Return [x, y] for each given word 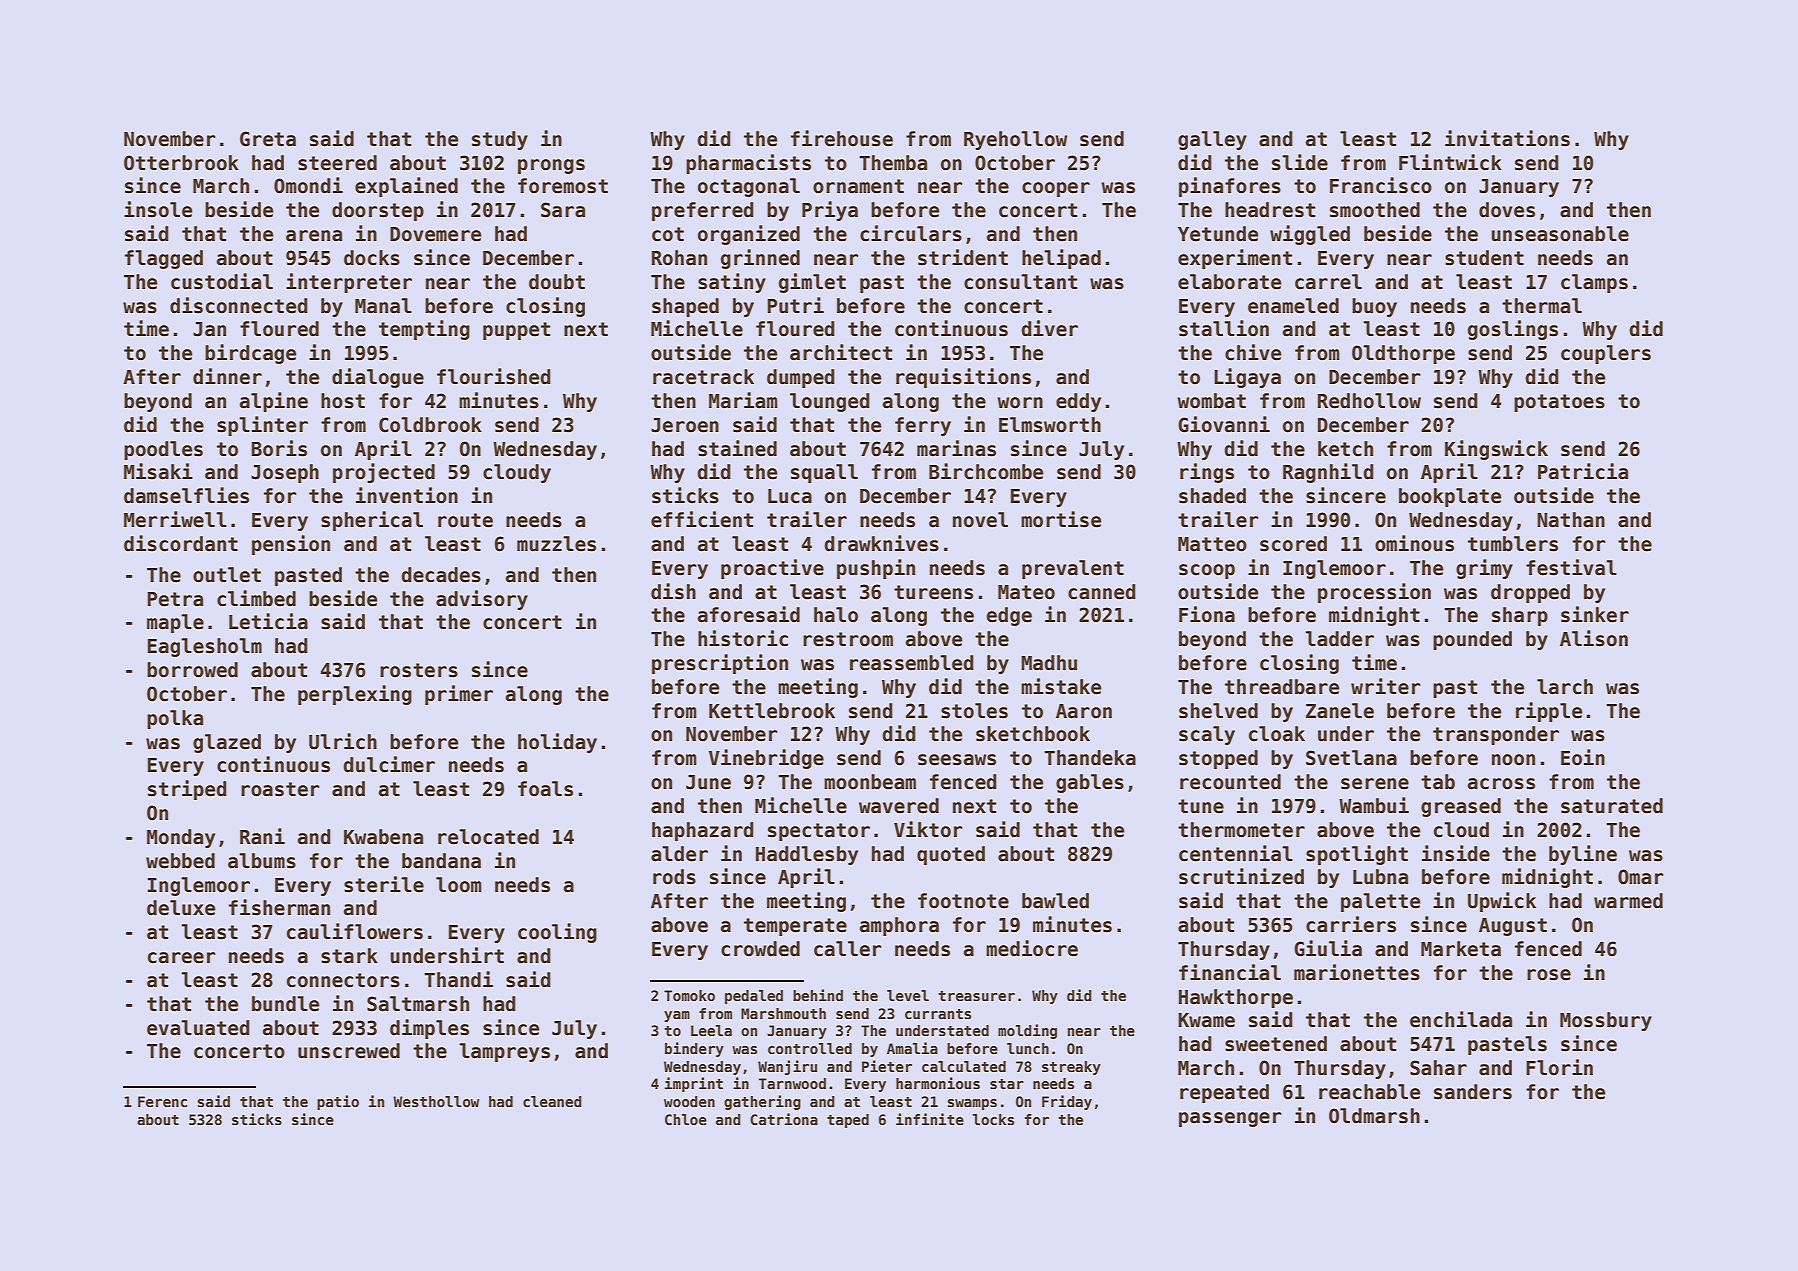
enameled [1293, 306]
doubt [557, 282]
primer [459, 695]
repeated [1224, 1093]
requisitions [963, 378]
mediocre [1032, 948]
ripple [1549, 712]
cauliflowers [355, 931]
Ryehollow [1015, 140]
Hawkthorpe [1236, 998]
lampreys [504, 1052]
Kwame [1206, 1020]
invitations [1507, 138]
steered [337, 163]
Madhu [1049, 663]
